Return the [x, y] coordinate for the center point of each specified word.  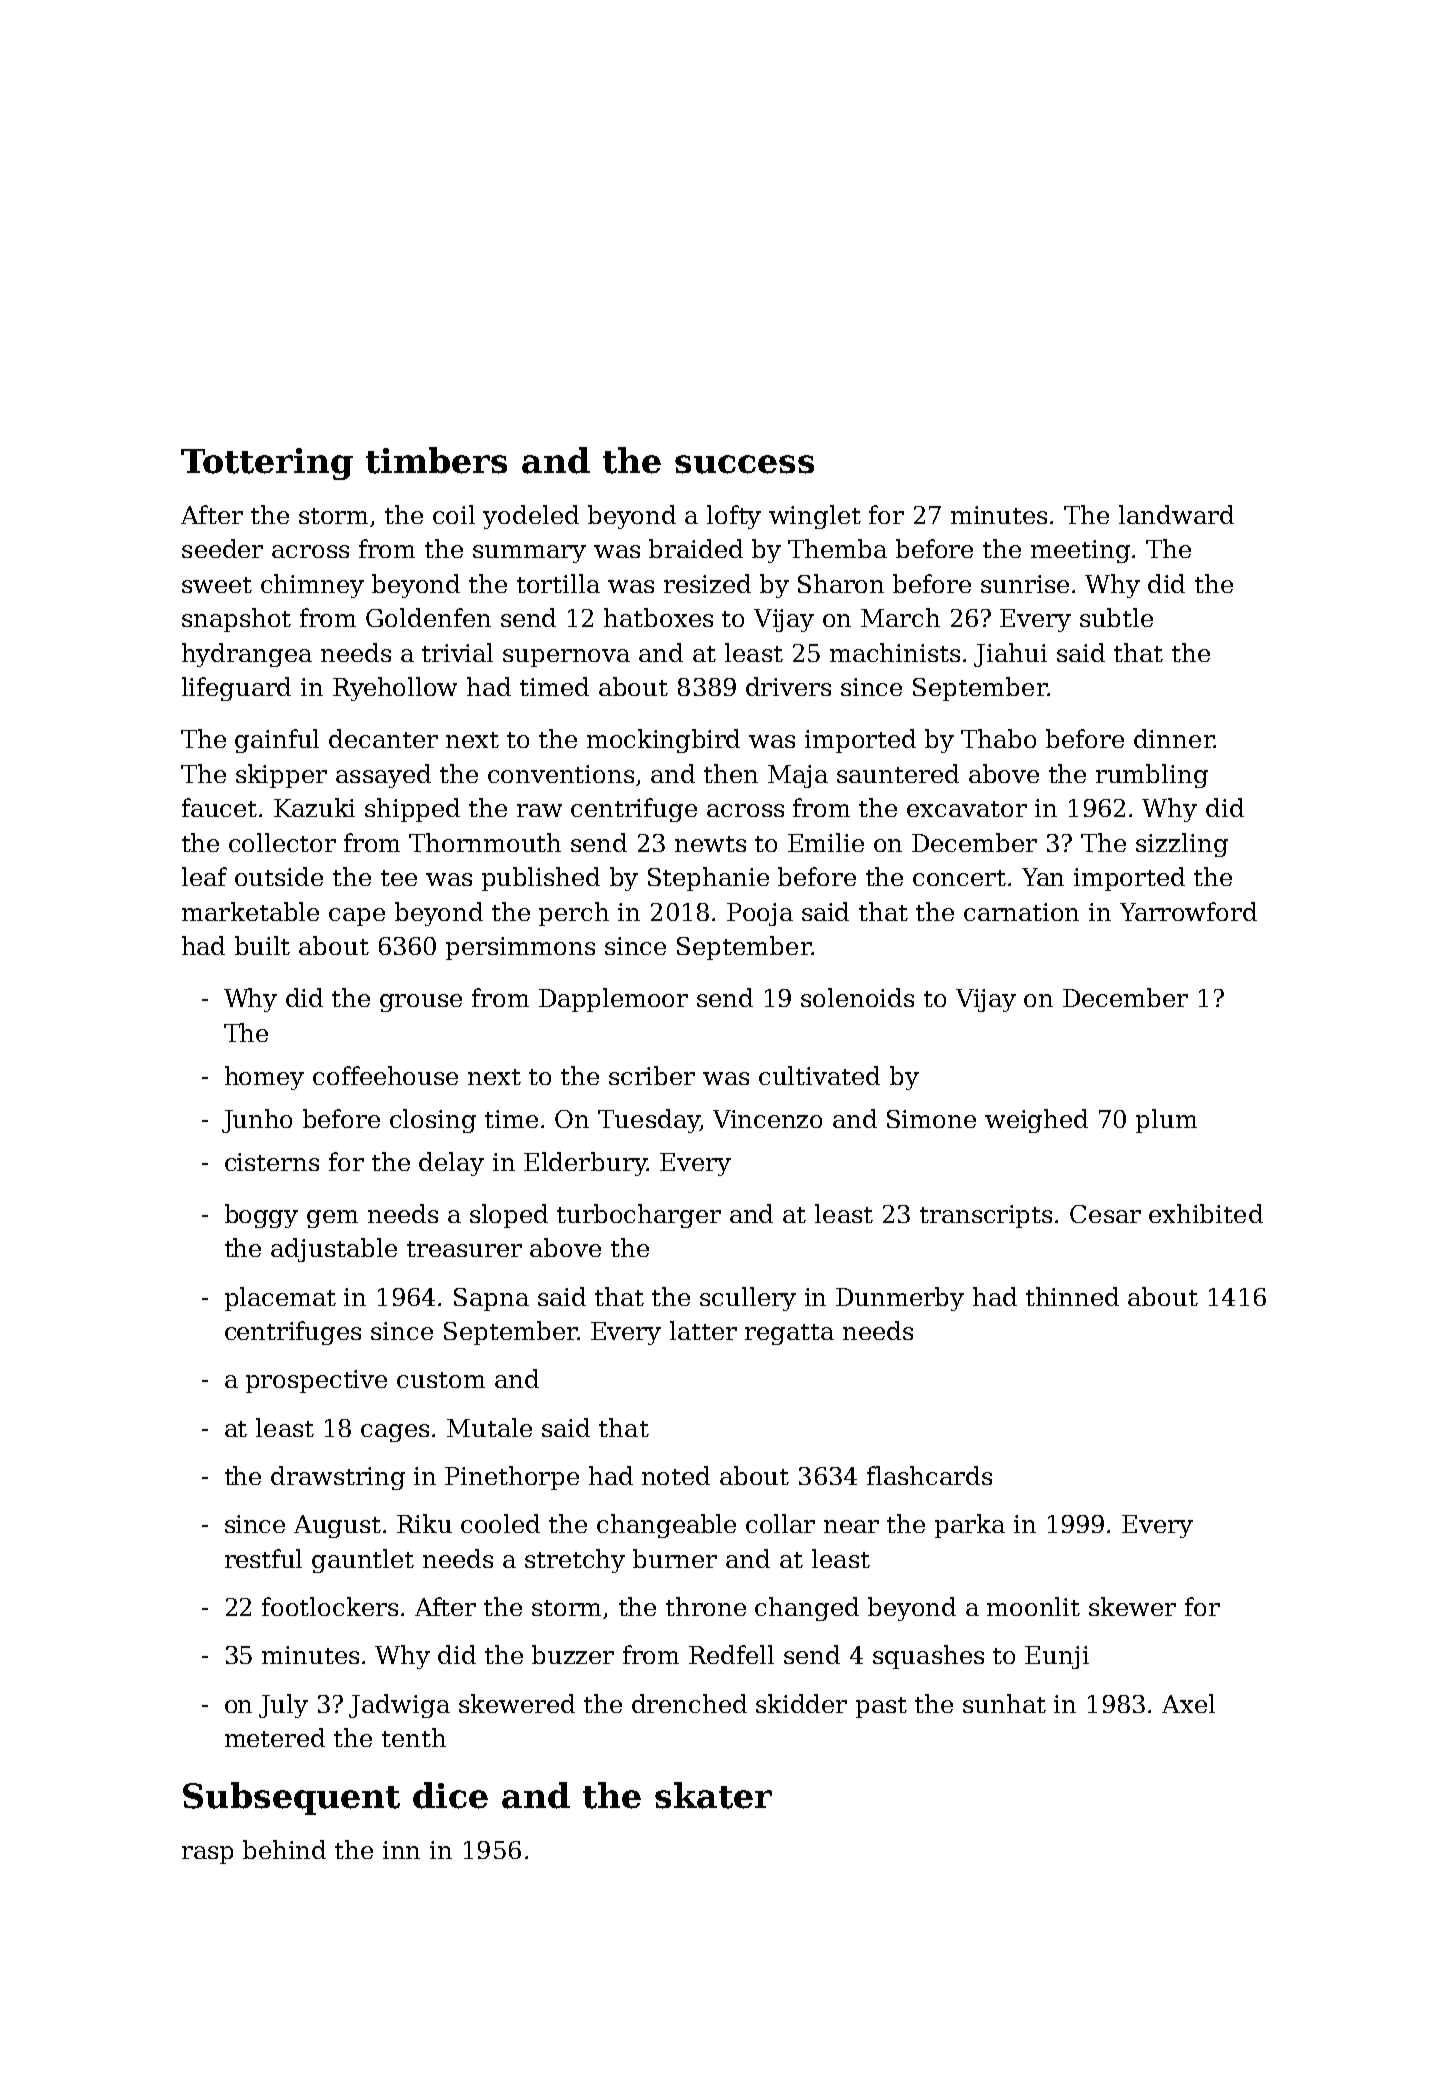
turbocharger [639, 1216]
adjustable [334, 1250]
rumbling [1152, 776]
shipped [412, 810]
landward [1176, 514]
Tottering [267, 464]
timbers [436, 460]
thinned [1072, 1296]
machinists [895, 652]
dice [450, 1795]
